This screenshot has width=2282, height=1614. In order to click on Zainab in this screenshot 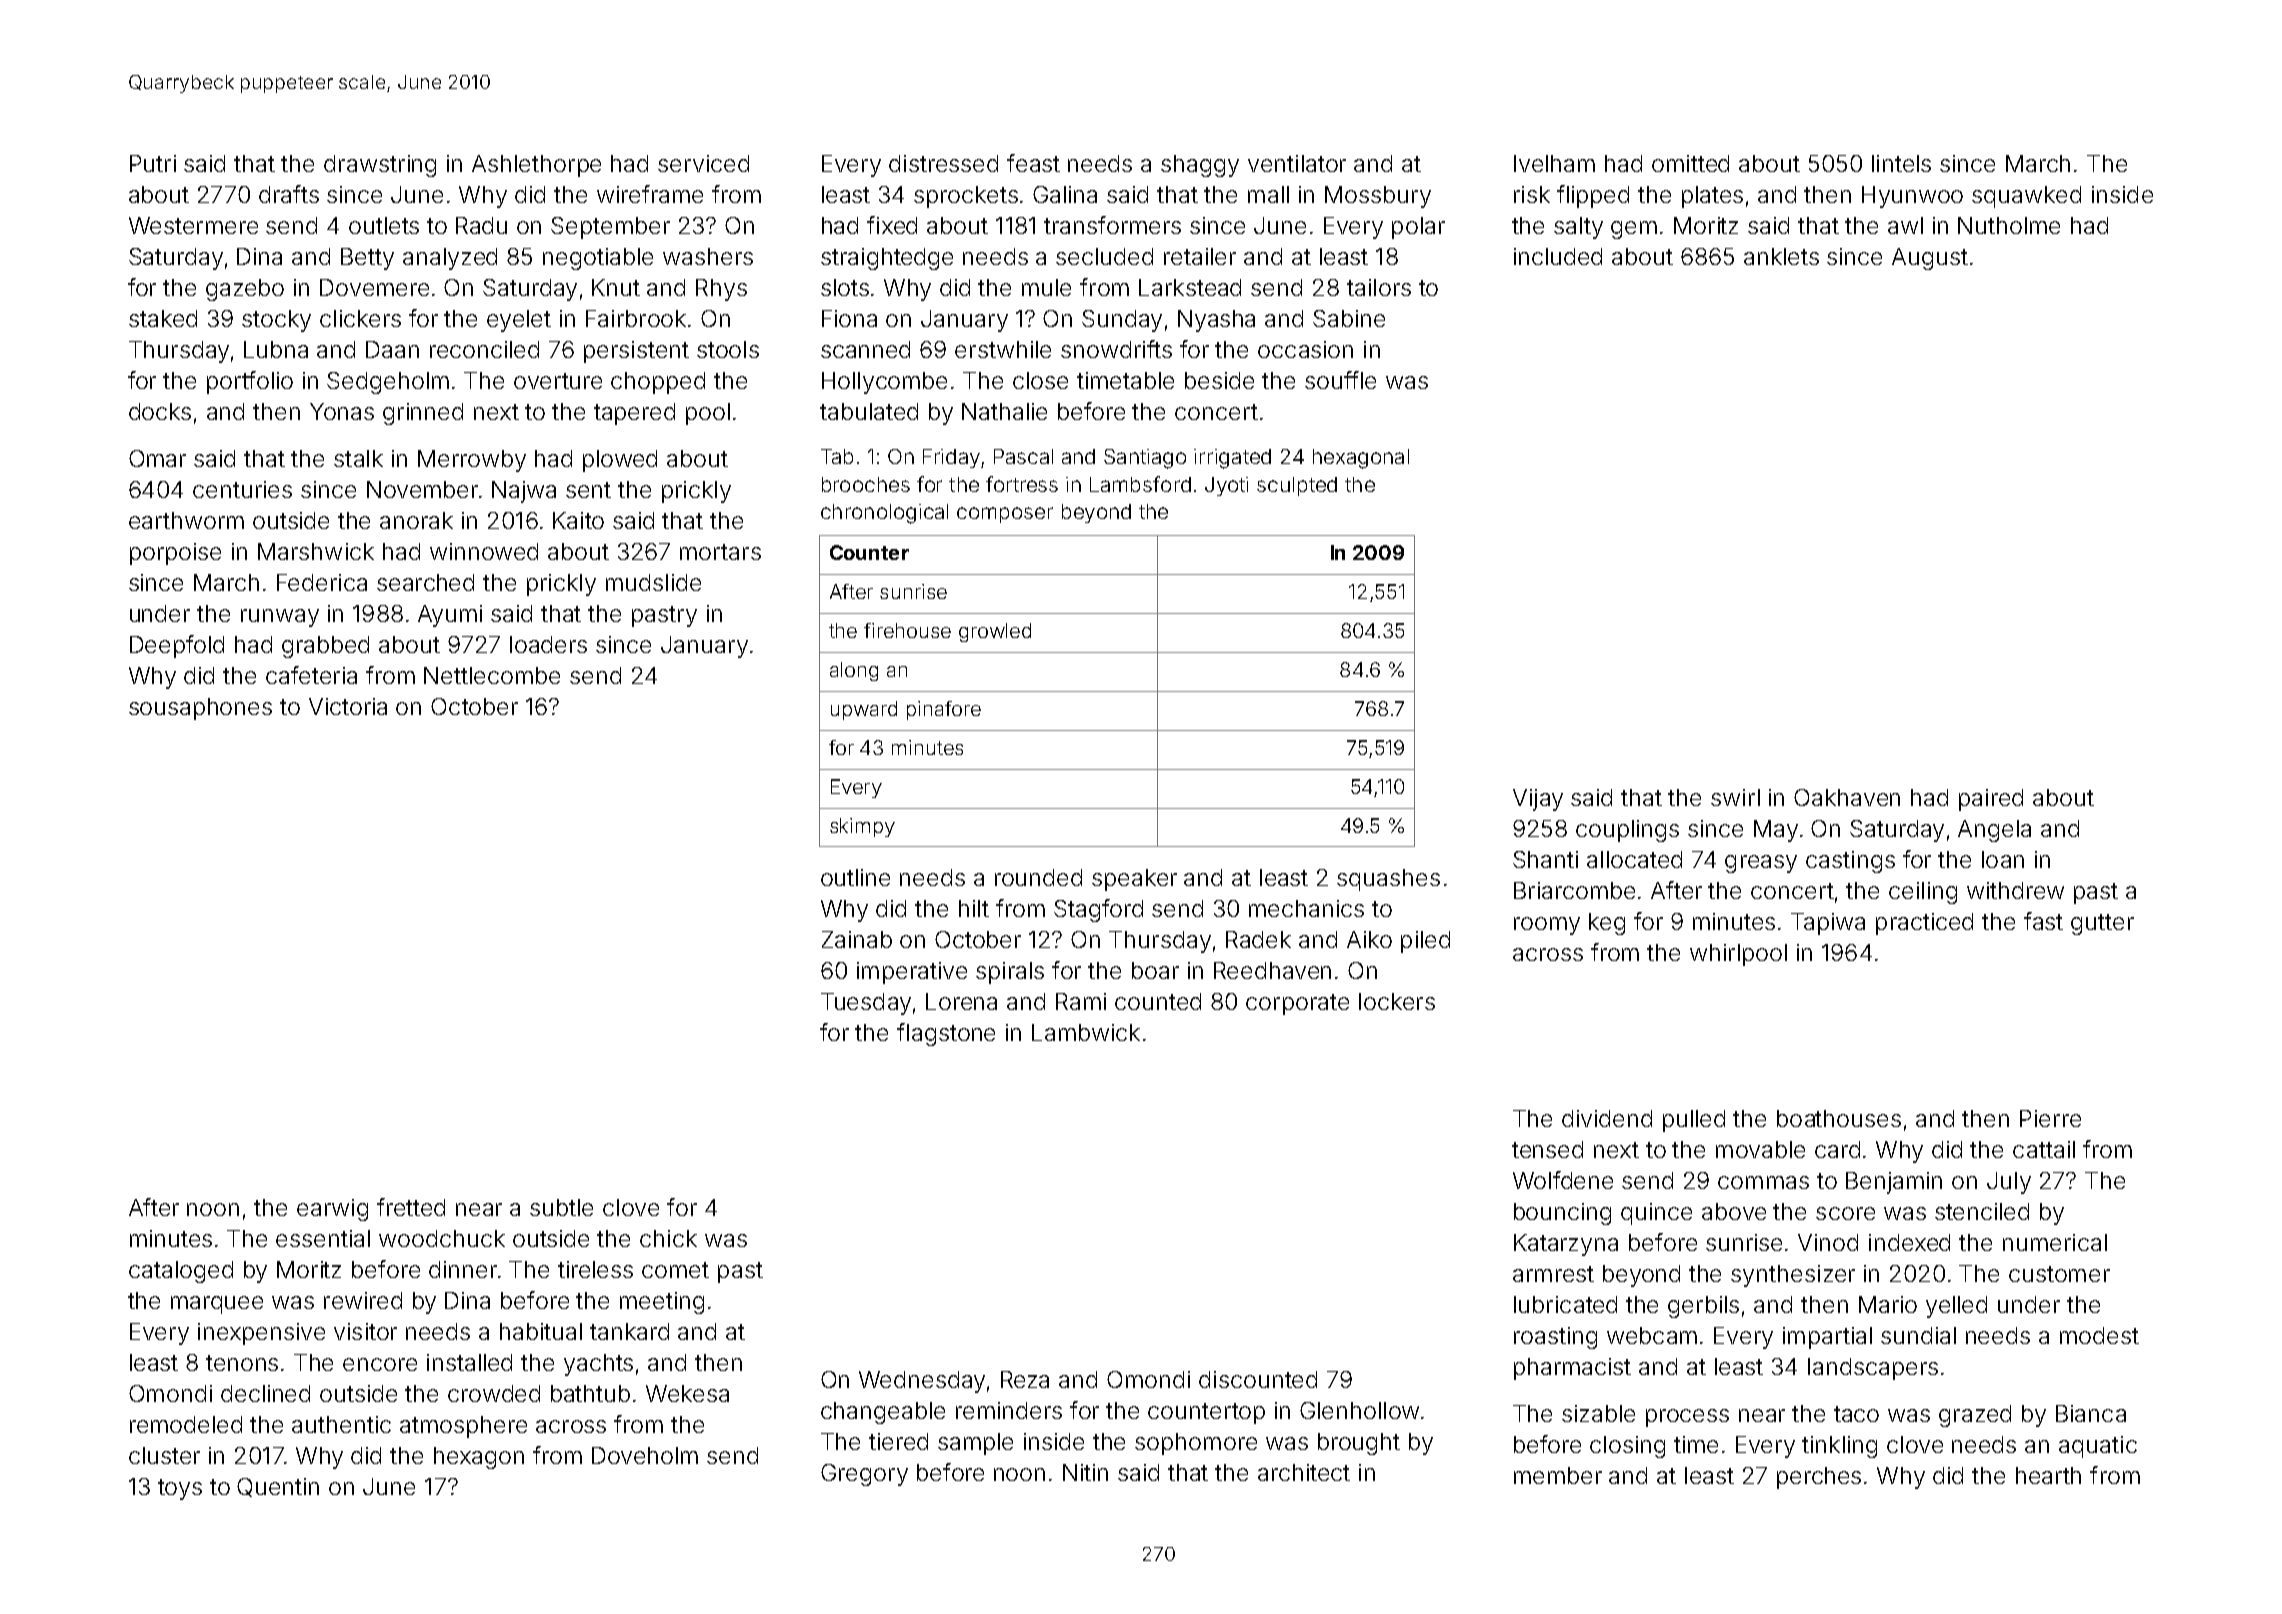, I will do `click(857, 939)`.
